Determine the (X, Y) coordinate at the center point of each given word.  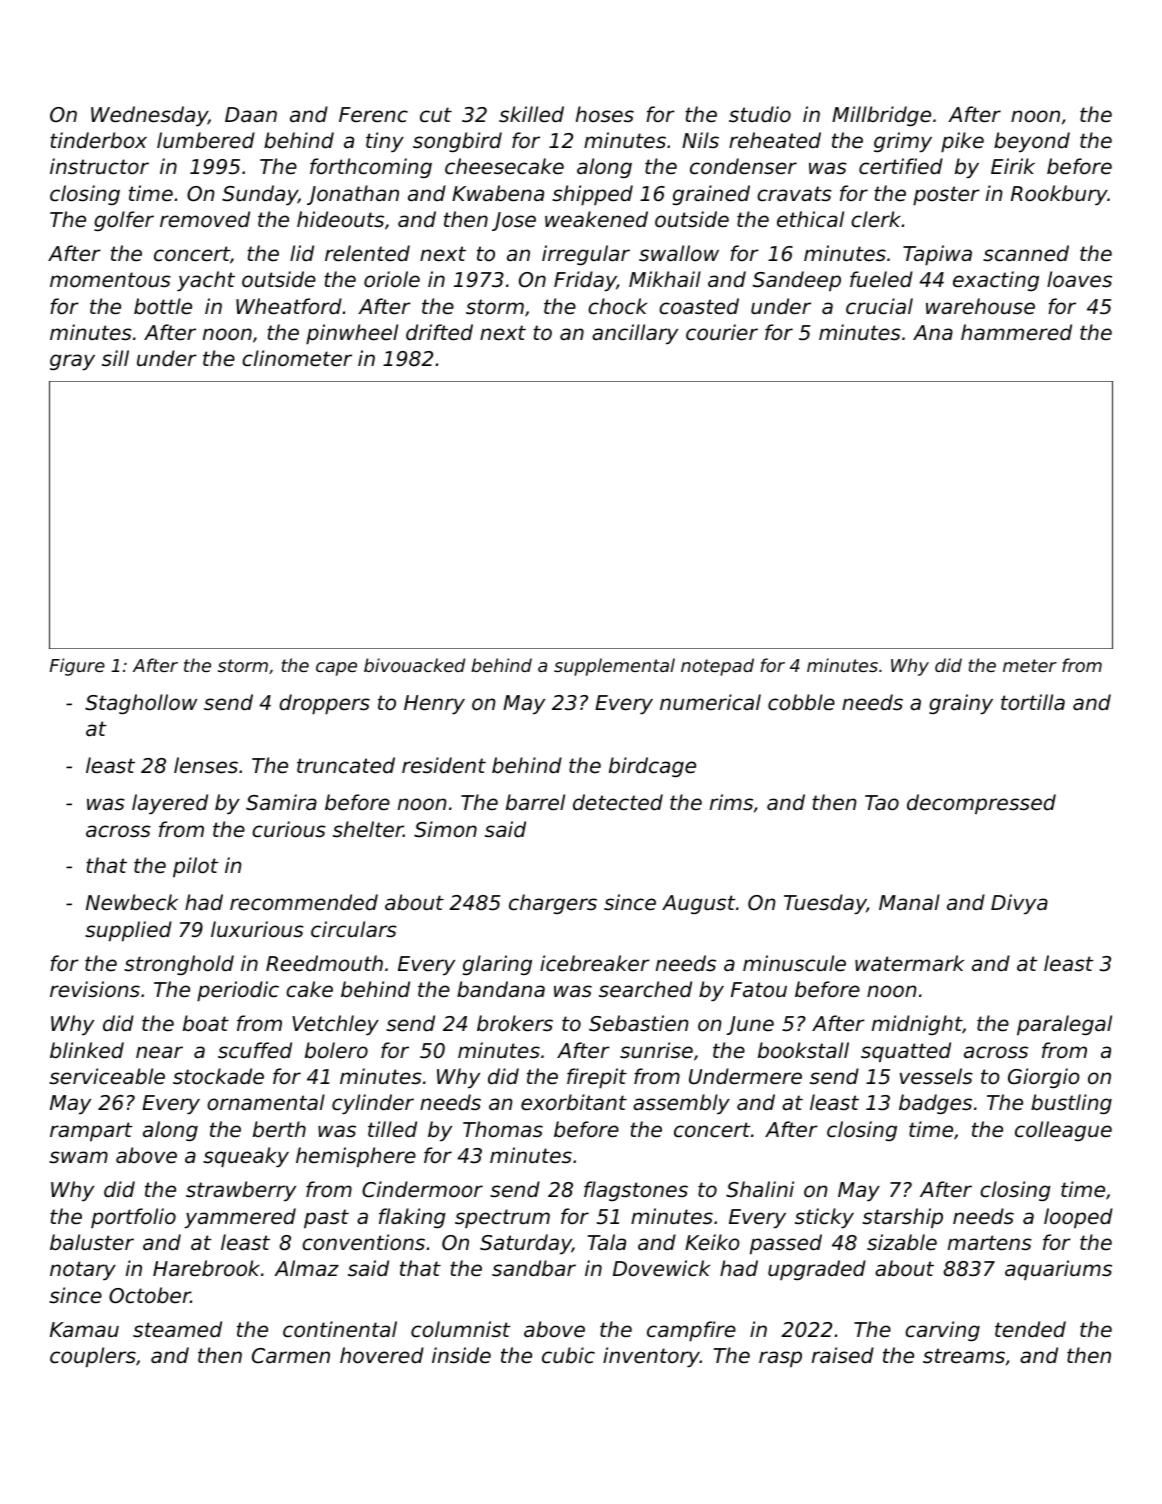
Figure (77, 667)
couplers (93, 1357)
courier (722, 332)
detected (618, 802)
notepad (717, 667)
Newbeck (132, 902)
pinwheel (352, 334)
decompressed (981, 804)
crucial (879, 306)
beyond (1032, 142)
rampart (91, 1132)
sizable (902, 1242)
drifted (439, 332)
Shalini (760, 1189)
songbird (457, 142)
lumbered (206, 140)
